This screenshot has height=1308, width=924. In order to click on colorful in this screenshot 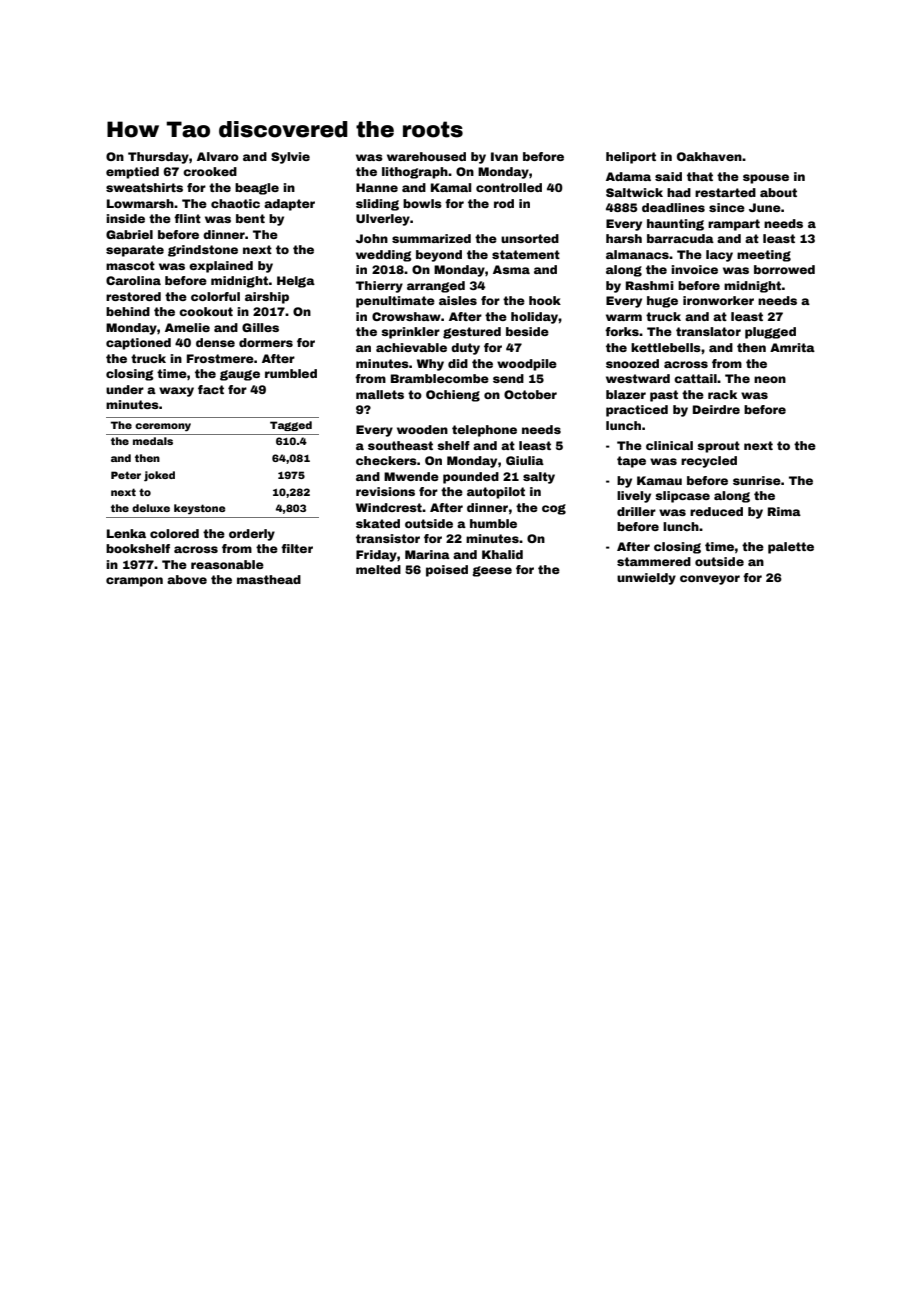, I will do `click(215, 296)`.
